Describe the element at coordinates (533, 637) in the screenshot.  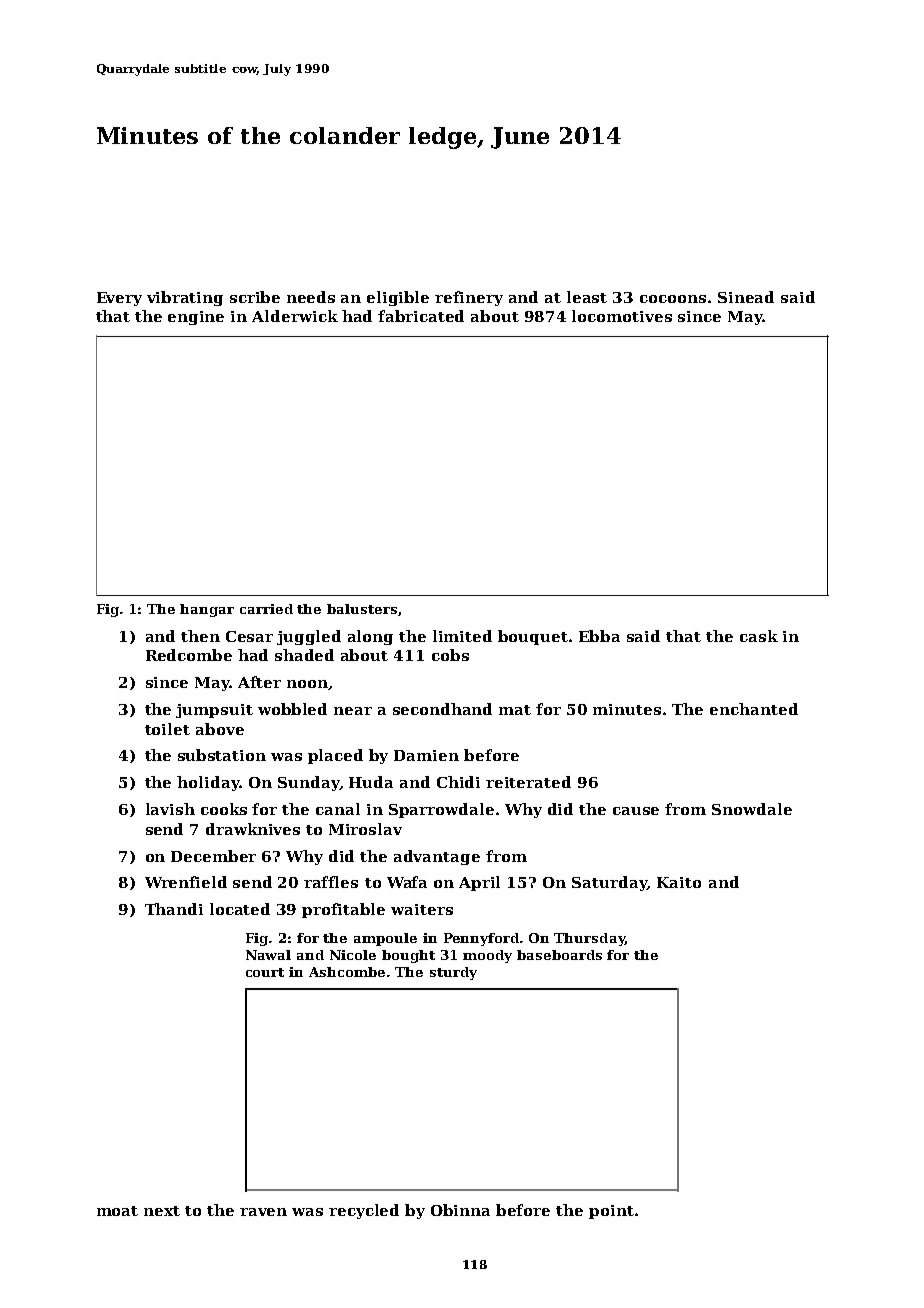
I see `bouquet` at that location.
